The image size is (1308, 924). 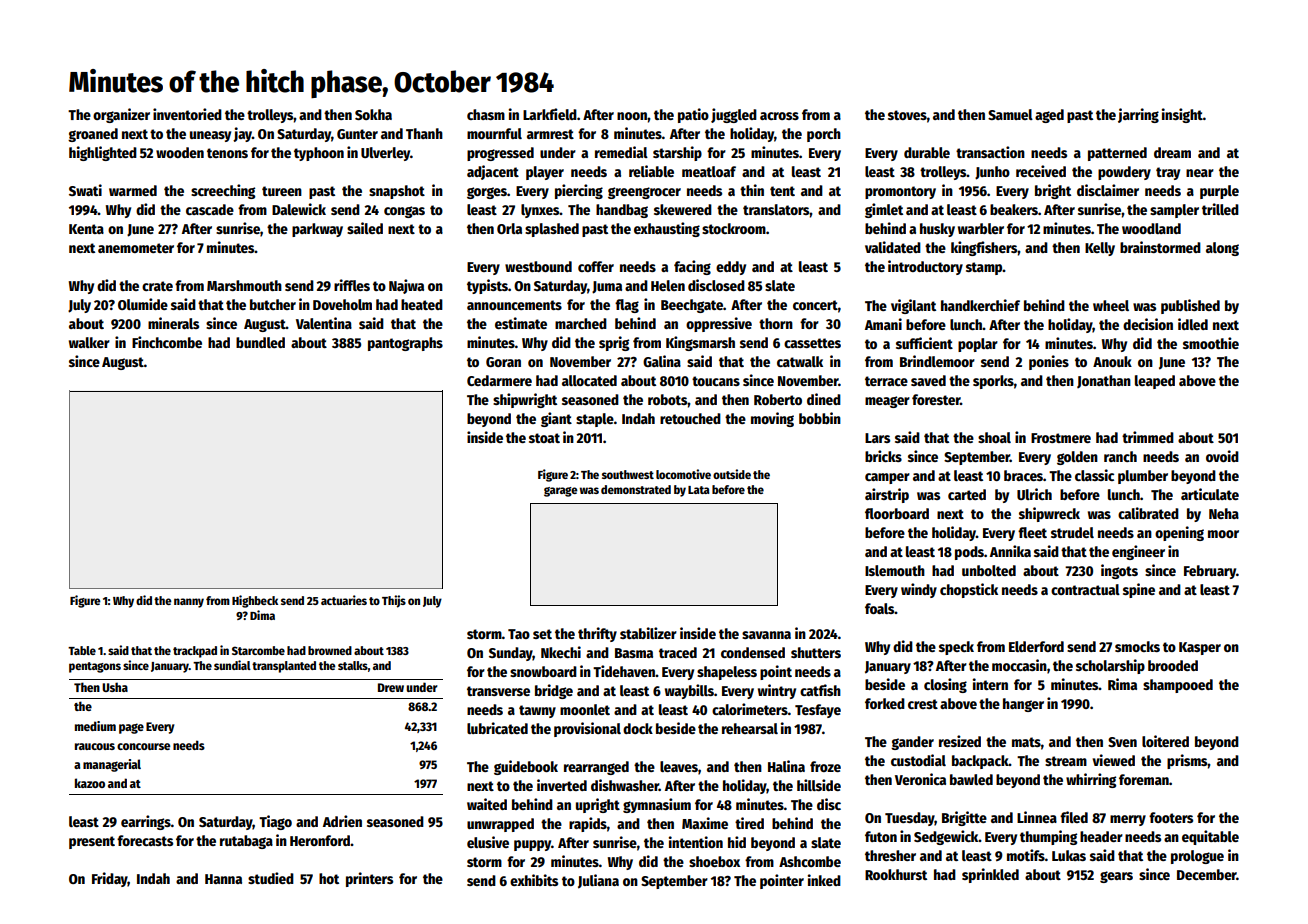 What do you see at coordinates (990, 152) in the screenshot?
I see `transaction` at bounding box center [990, 152].
